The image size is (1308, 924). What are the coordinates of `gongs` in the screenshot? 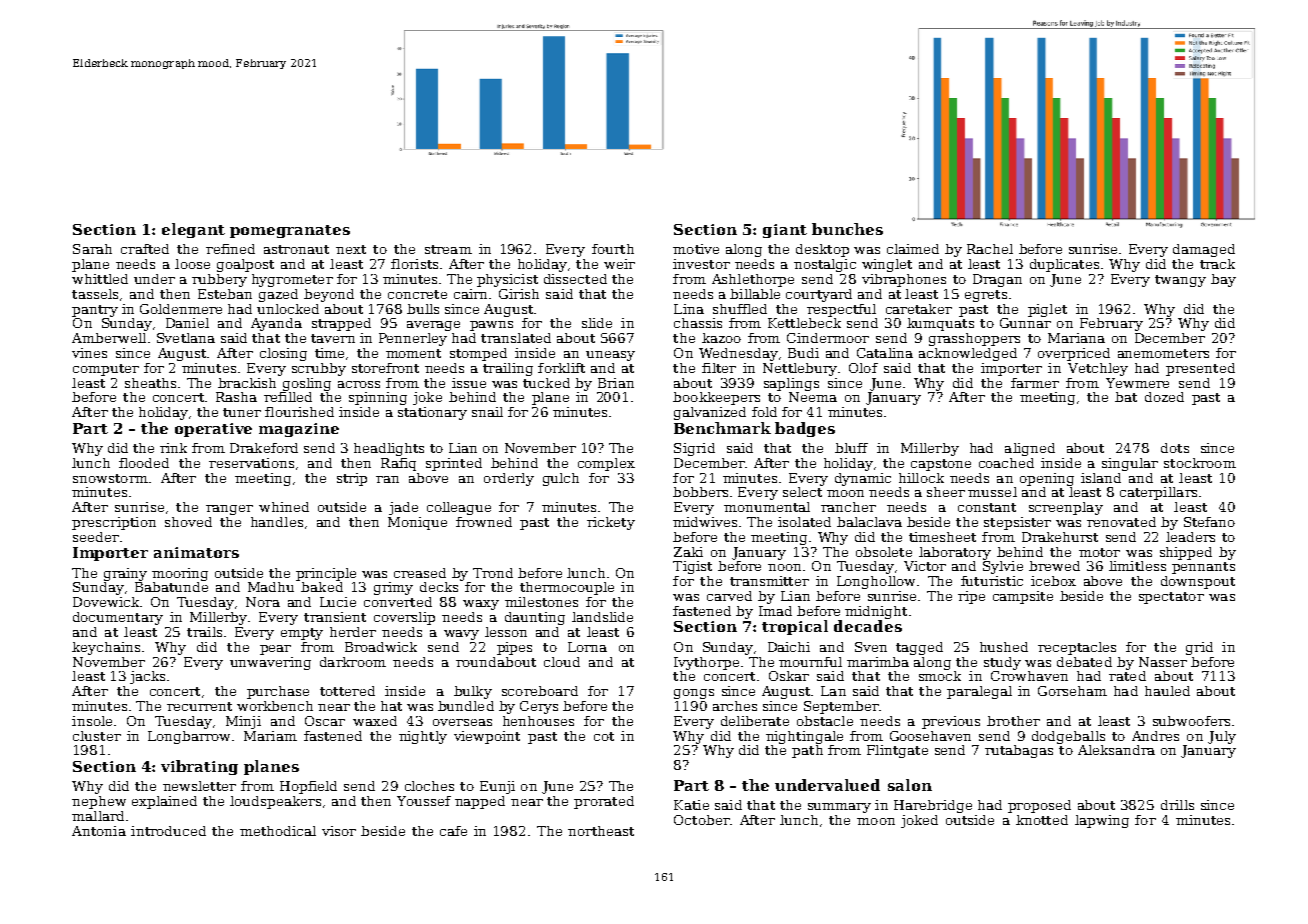 It's located at (694, 694).
